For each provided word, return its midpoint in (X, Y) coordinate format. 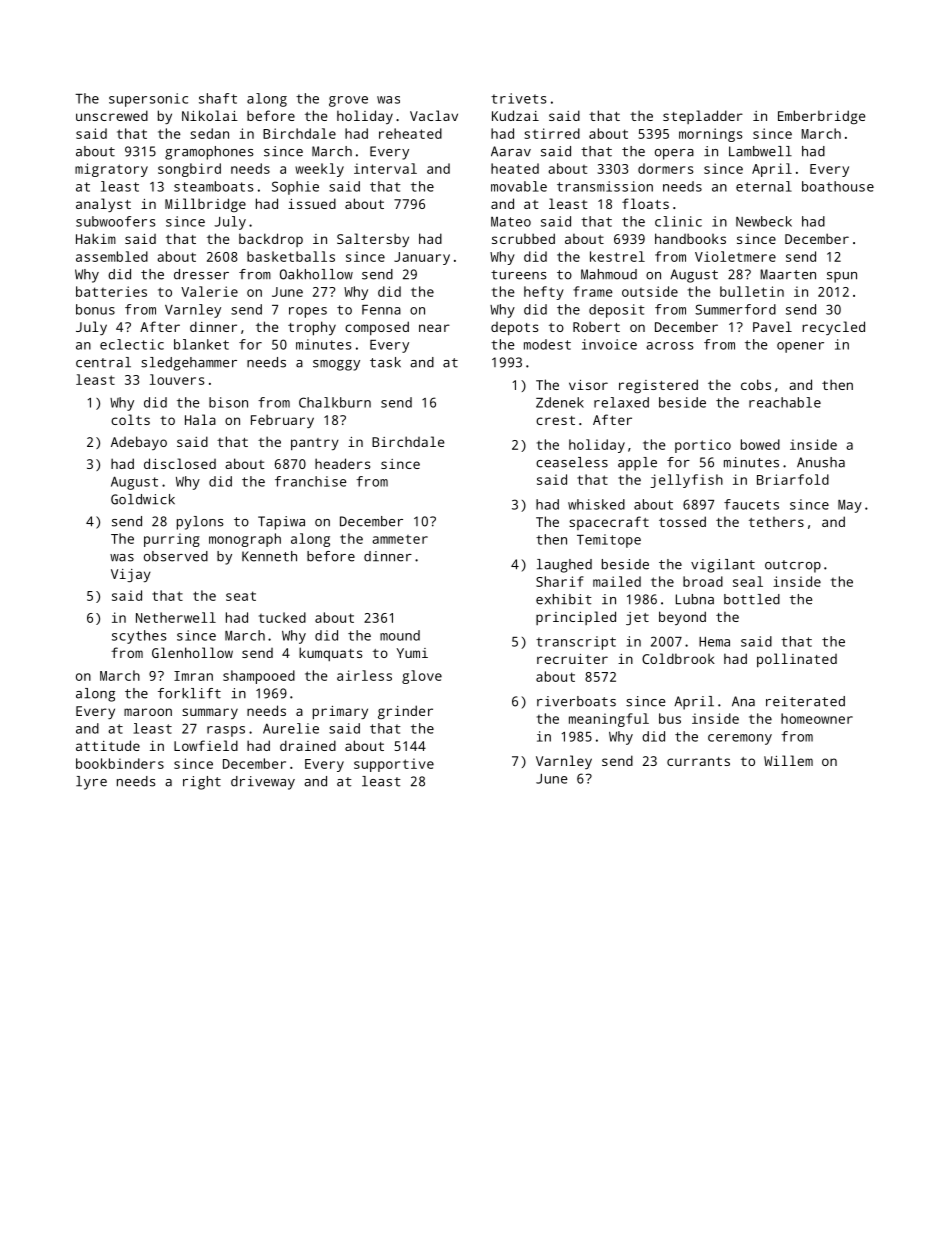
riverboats (576, 701)
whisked (596, 504)
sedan (209, 133)
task (385, 362)
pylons (200, 523)
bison (228, 402)
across (670, 346)
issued (312, 203)
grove (348, 101)
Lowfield (206, 745)
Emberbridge (821, 117)
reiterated (805, 701)
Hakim (96, 238)
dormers (666, 168)
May (850, 506)
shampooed (259, 677)
